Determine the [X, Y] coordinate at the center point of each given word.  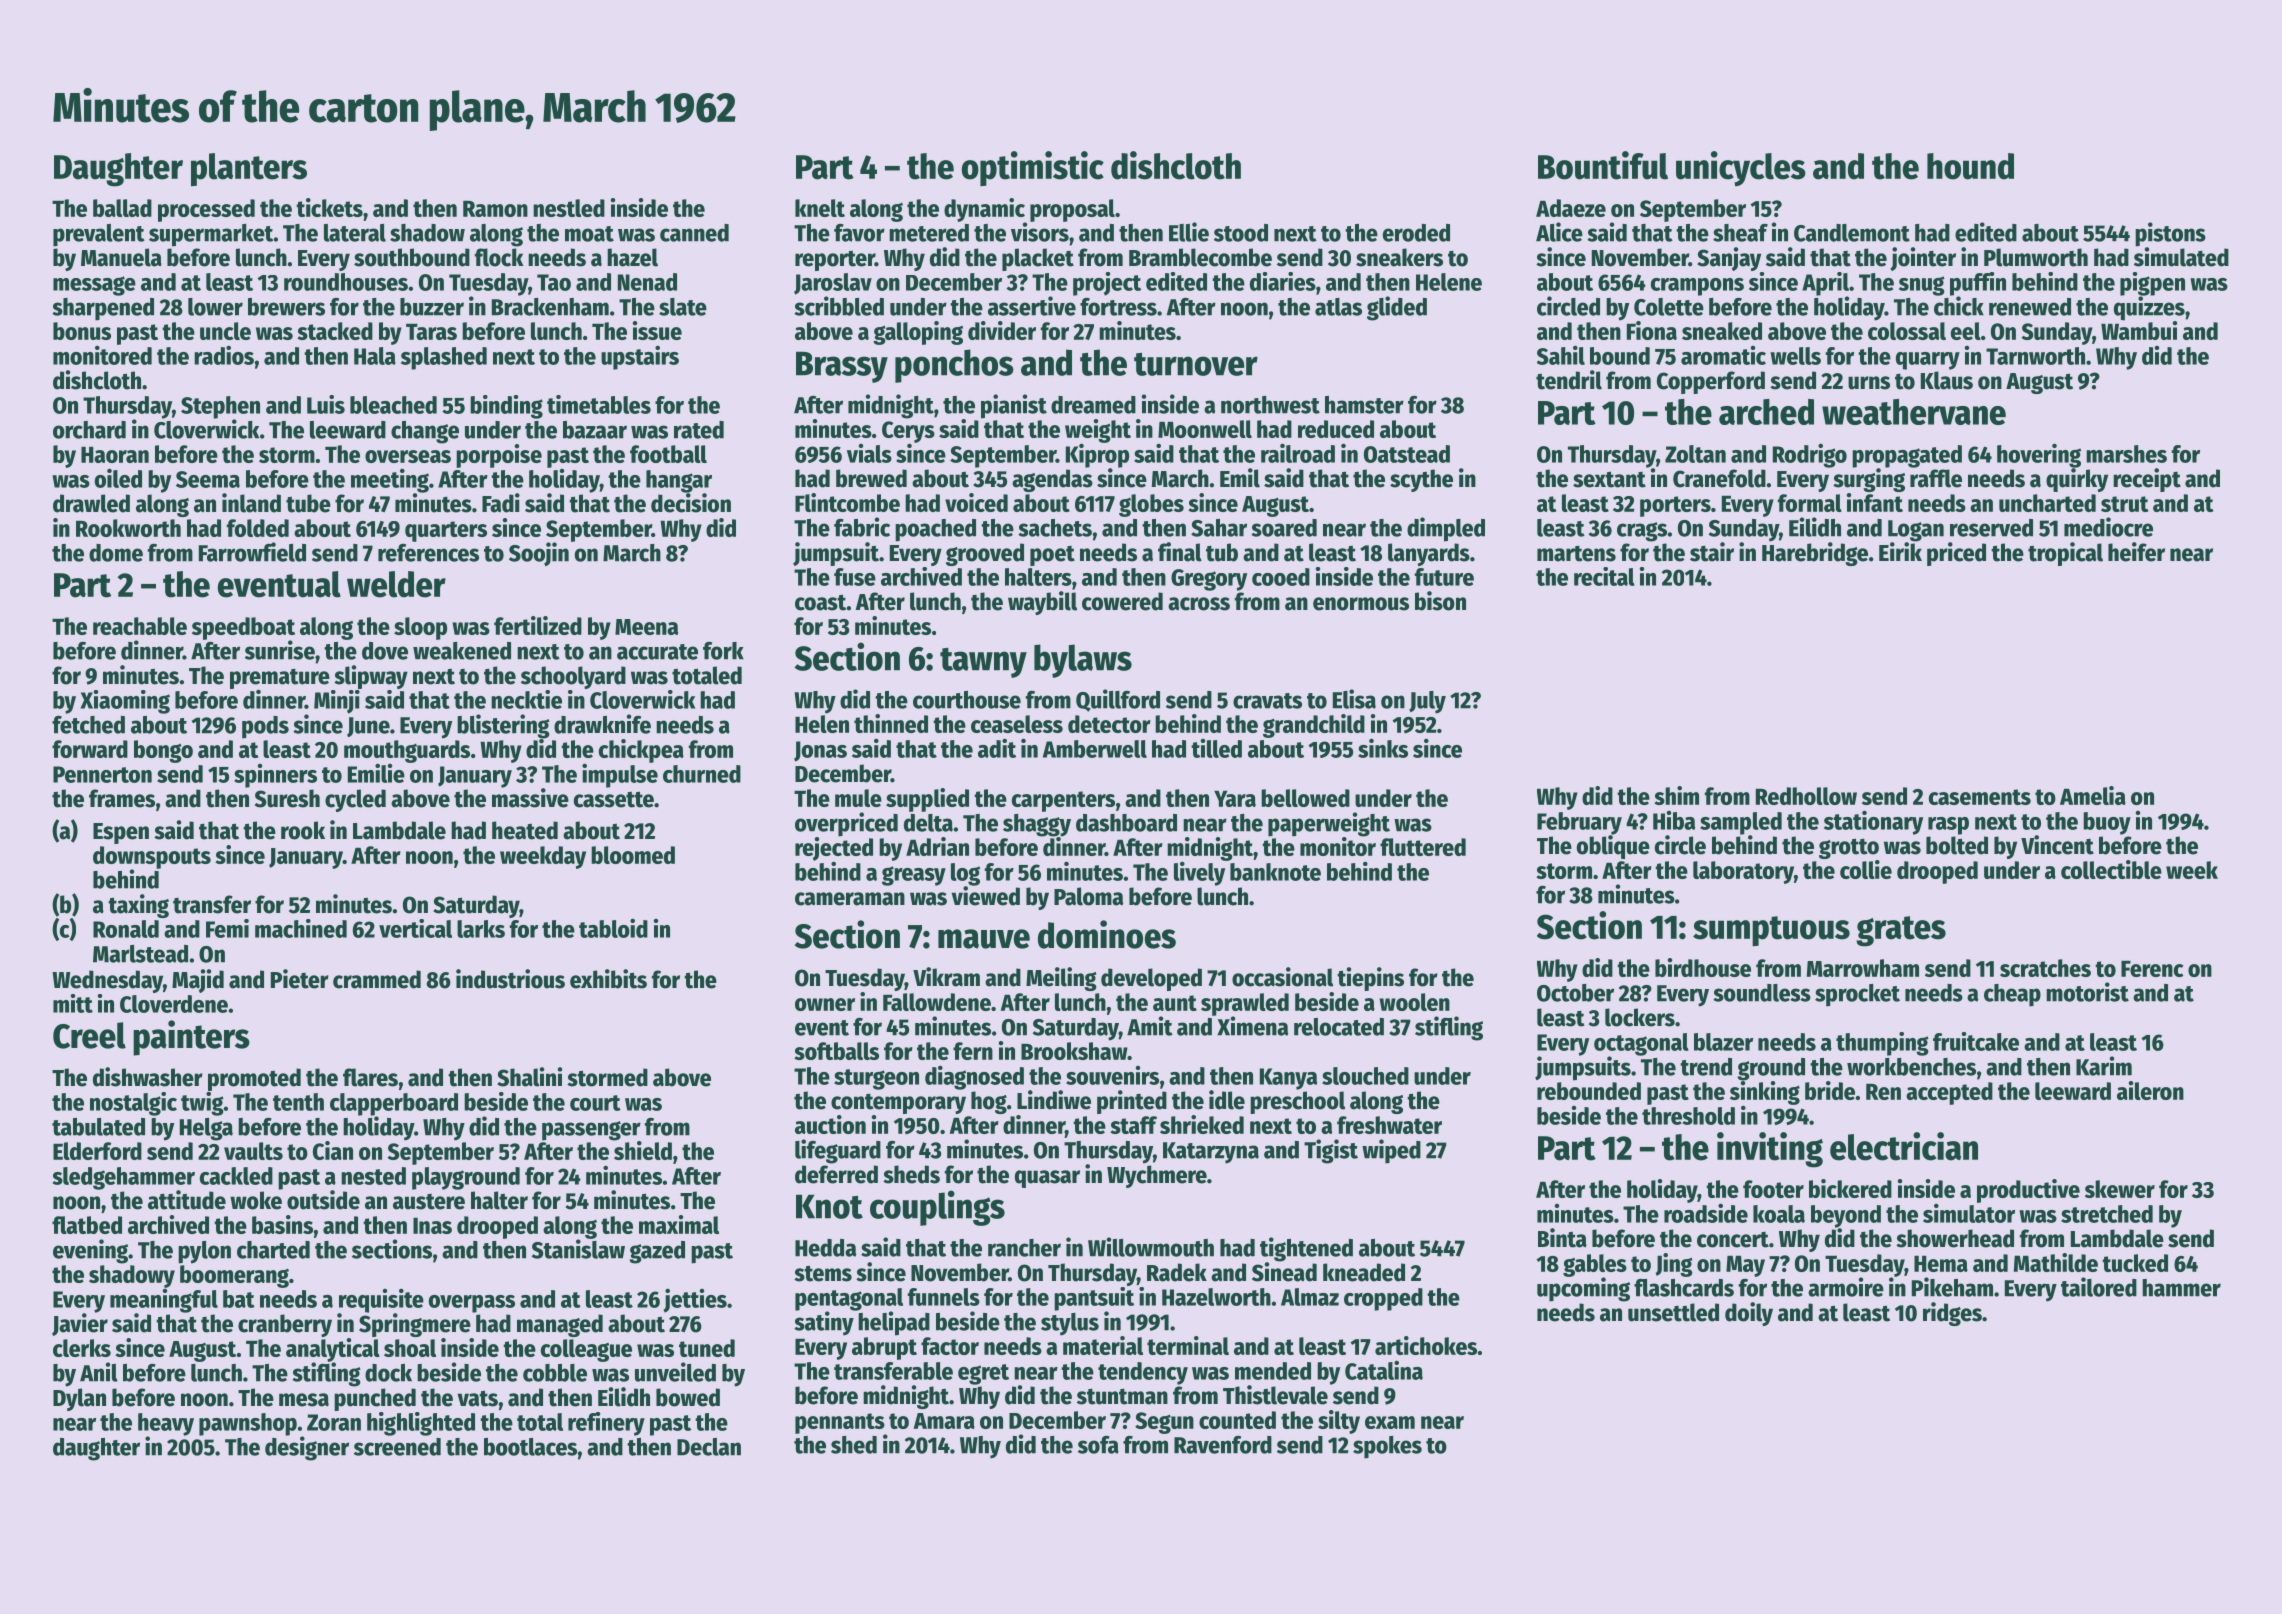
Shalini [529, 1077]
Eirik [1900, 551]
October [1575, 993]
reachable [140, 626]
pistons [2170, 234]
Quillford [1118, 700]
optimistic [1033, 168]
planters [249, 170]
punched [375, 1399]
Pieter [300, 979]
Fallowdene [937, 1002]
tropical [2065, 554]
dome [116, 553]
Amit [1150, 1026]
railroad [1298, 453]
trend [1706, 1067]
